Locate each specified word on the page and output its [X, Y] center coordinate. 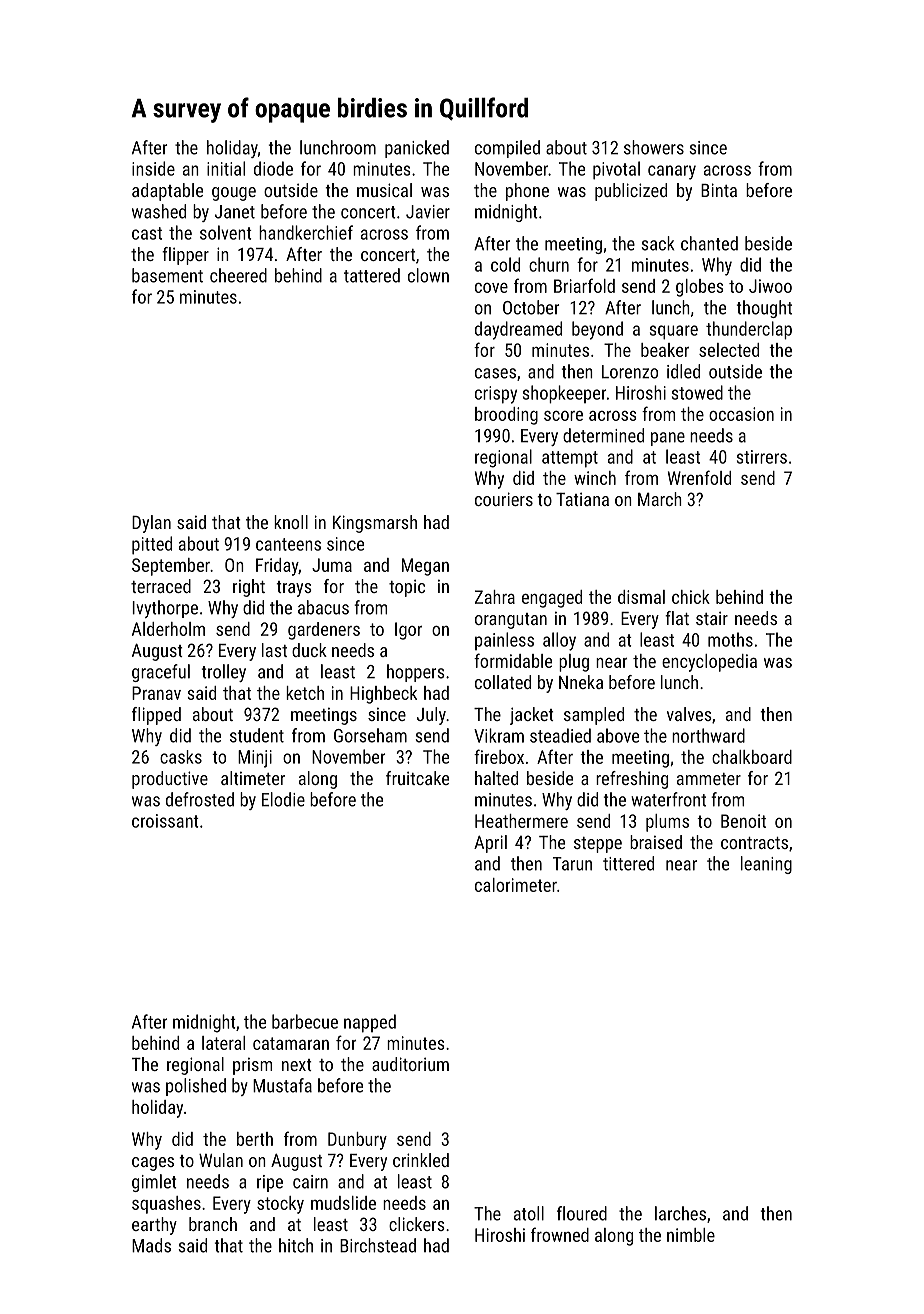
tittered [628, 863]
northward [708, 735]
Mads [151, 1245]
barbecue [305, 1021]
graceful [161, 673]
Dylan [151, 524]
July [431, 716]
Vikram [499, 735]
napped [370, 1023]
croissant [165, 821]
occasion [741, 414]
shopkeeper [564, 394]
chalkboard [752, 757]
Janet [235, 212]
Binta [719, 190]
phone [527, 192]
